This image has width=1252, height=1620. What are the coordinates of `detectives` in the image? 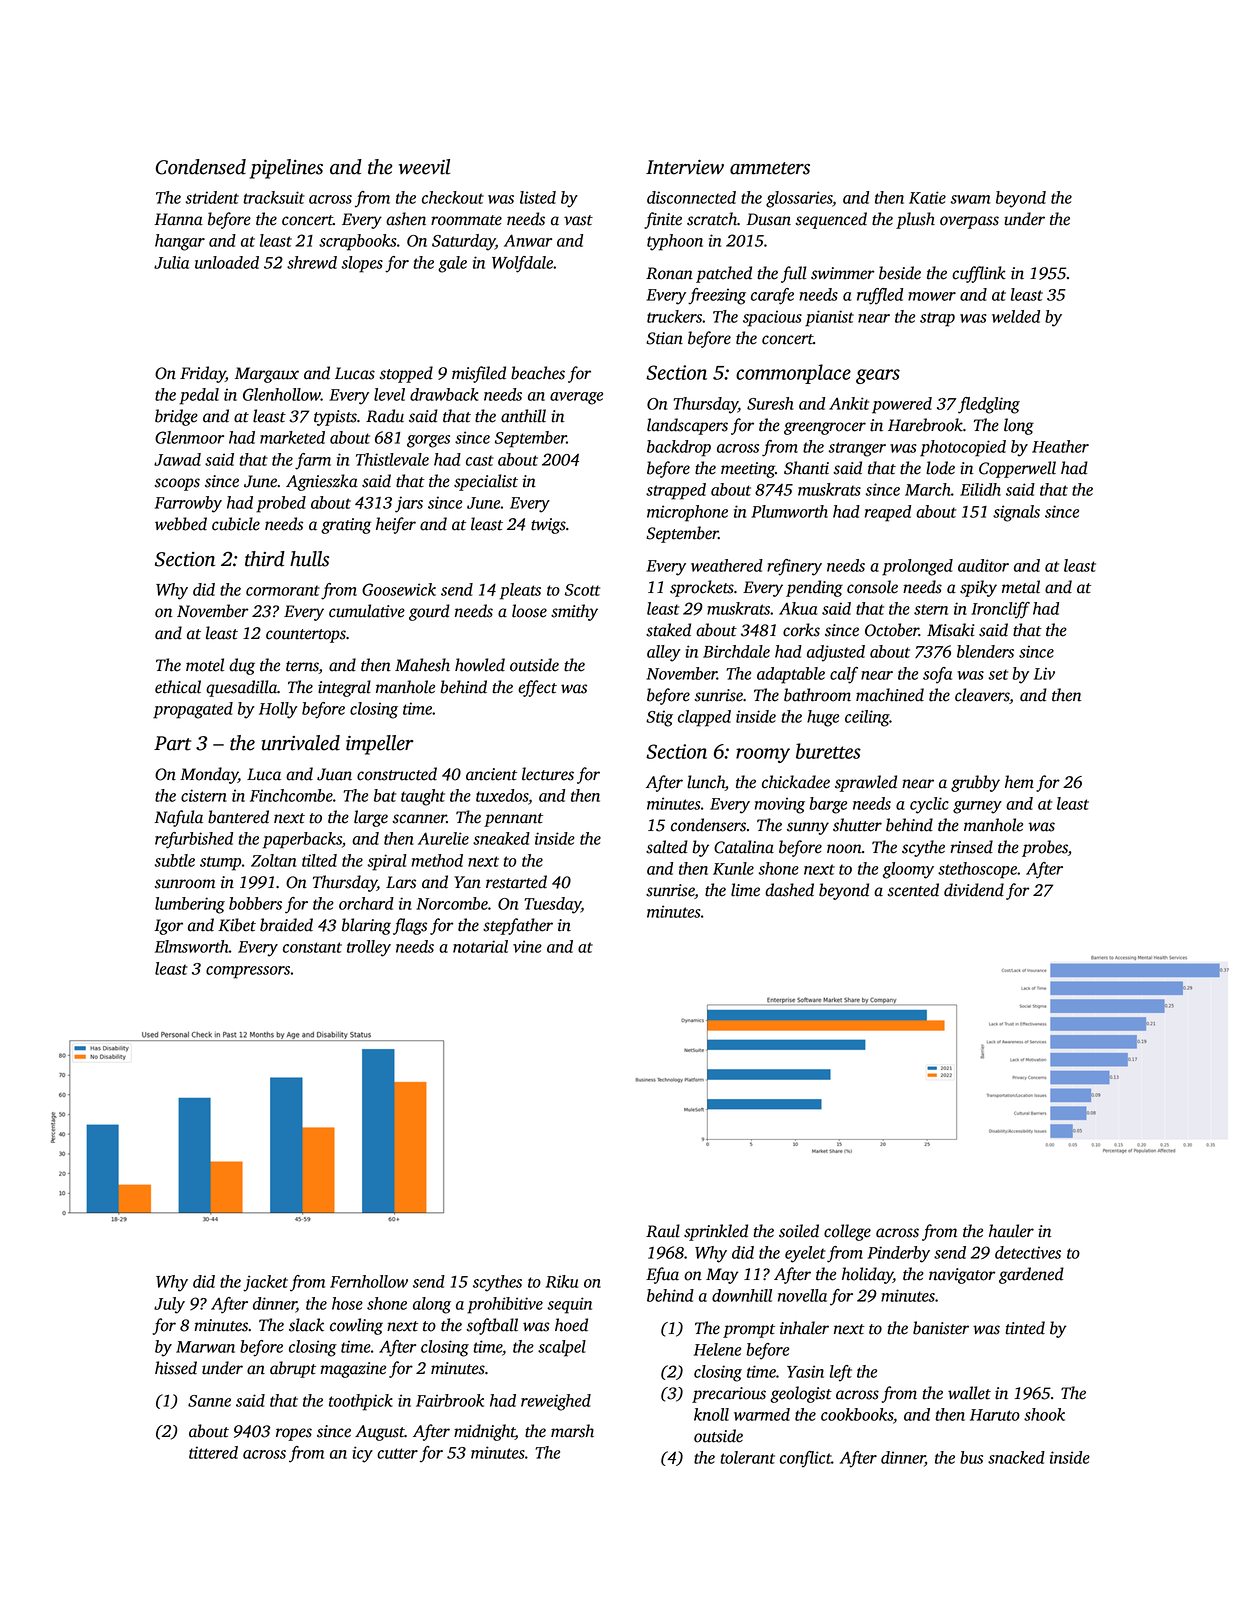 It's located at (1028, 1252).
